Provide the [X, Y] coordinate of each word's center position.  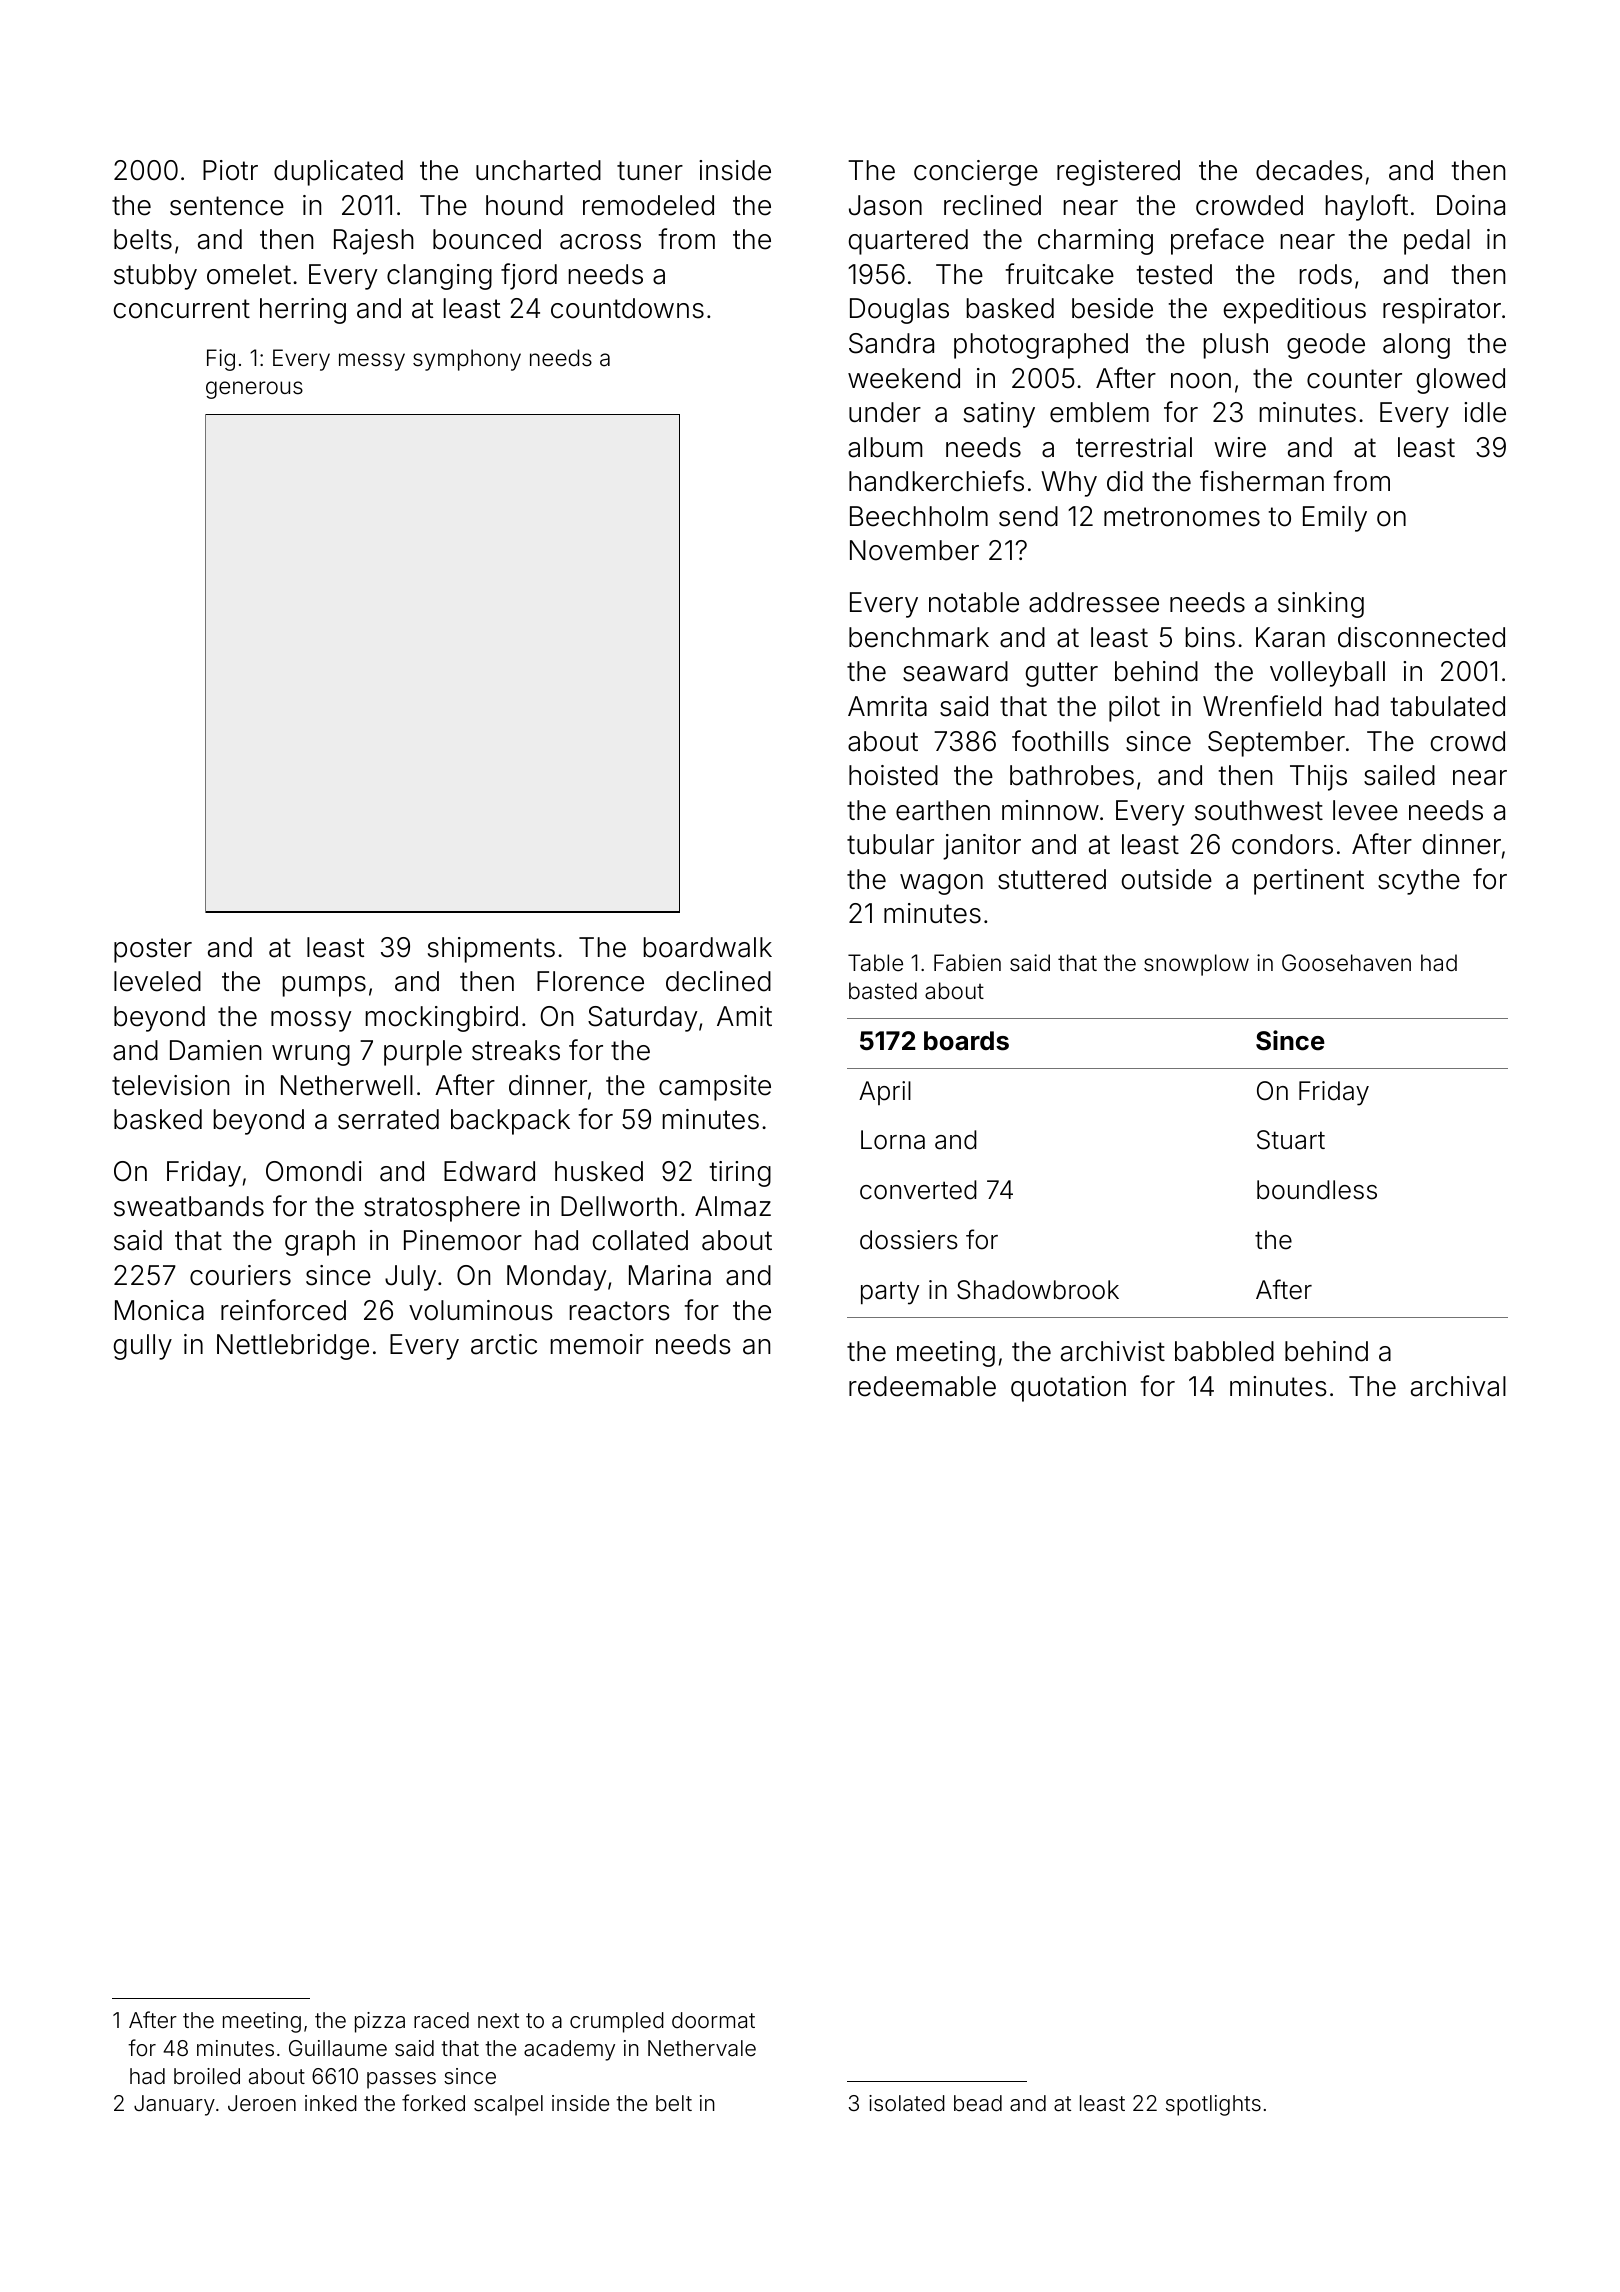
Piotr [230, 170]
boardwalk [708, 947]
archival [1458, 1386]
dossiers [909, 1240]
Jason [885, 205]
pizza [380, 2022]
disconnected [1421, 637]
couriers [240, 1275]
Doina [1471, 205]
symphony [467, 360]
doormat [713, 2020]
